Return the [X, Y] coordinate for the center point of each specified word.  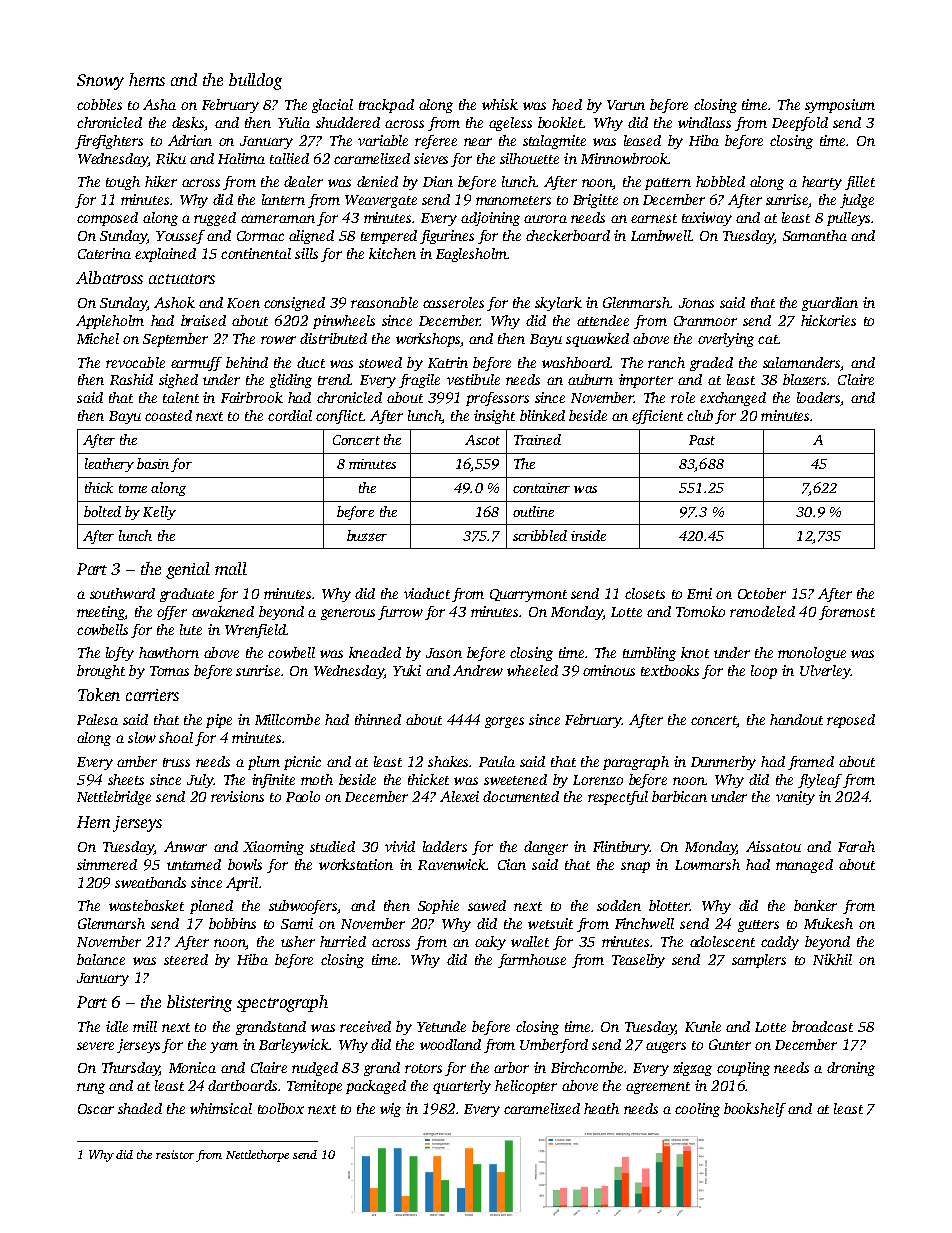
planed [211, 907]
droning [851, 1069]
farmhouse [532, 961]
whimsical [221, 1108]
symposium [840, 106]
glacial [332, 106]
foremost [847, 613]
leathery [109, 465]
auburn [590, 379]
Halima [241, 158]
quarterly [462, 1087]
